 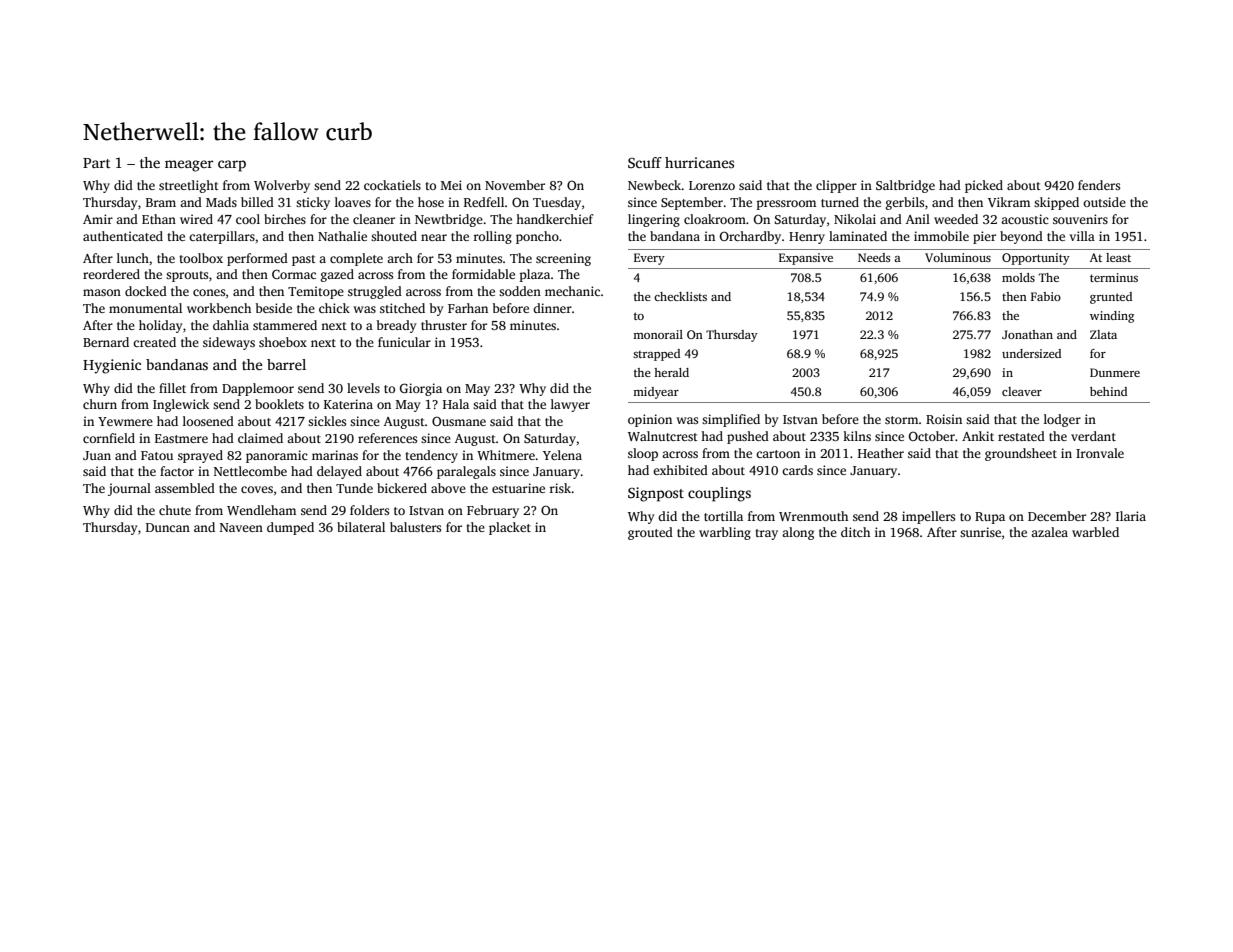 I want to click on Duncan, so click(x=168, y=527).
